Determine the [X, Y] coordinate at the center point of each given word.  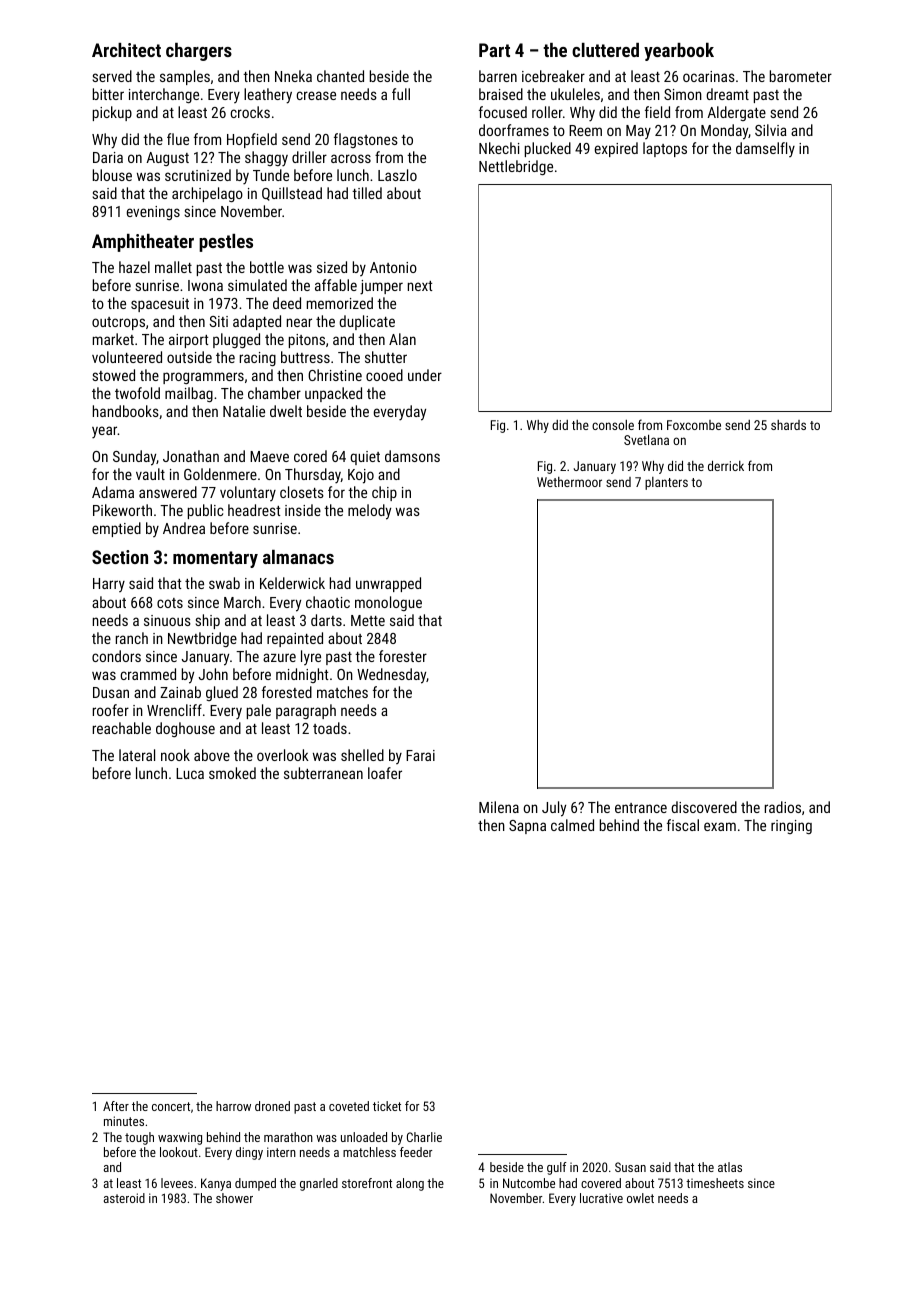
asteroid [124, 1198]
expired [616, 149]
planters [666, 483]
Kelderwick [292, 583]
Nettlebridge [516, 167]
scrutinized [198, 175]
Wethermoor [569, 482]
